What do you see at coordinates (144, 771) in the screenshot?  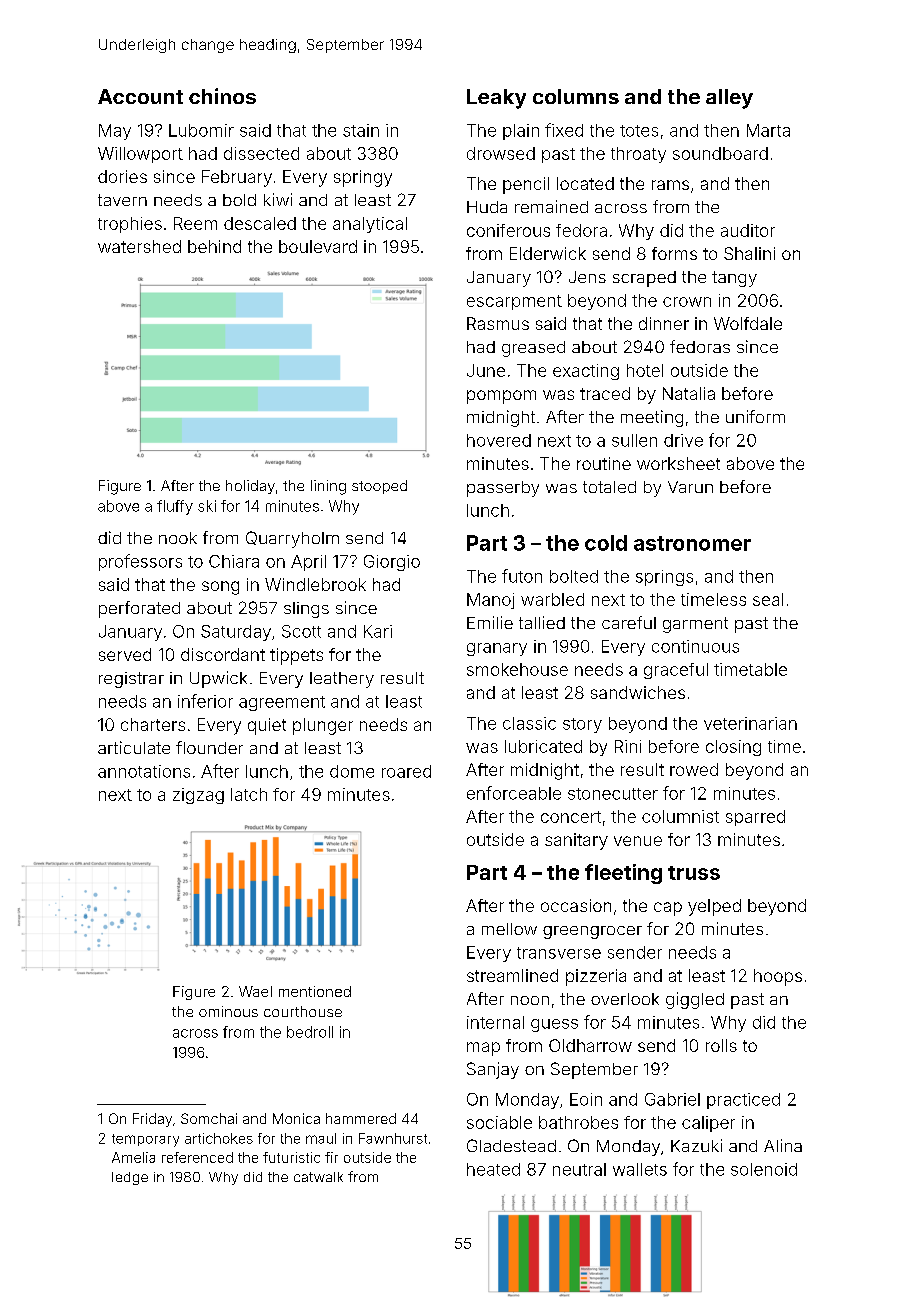 I see `annotations` at bounding box center [144, 771].
